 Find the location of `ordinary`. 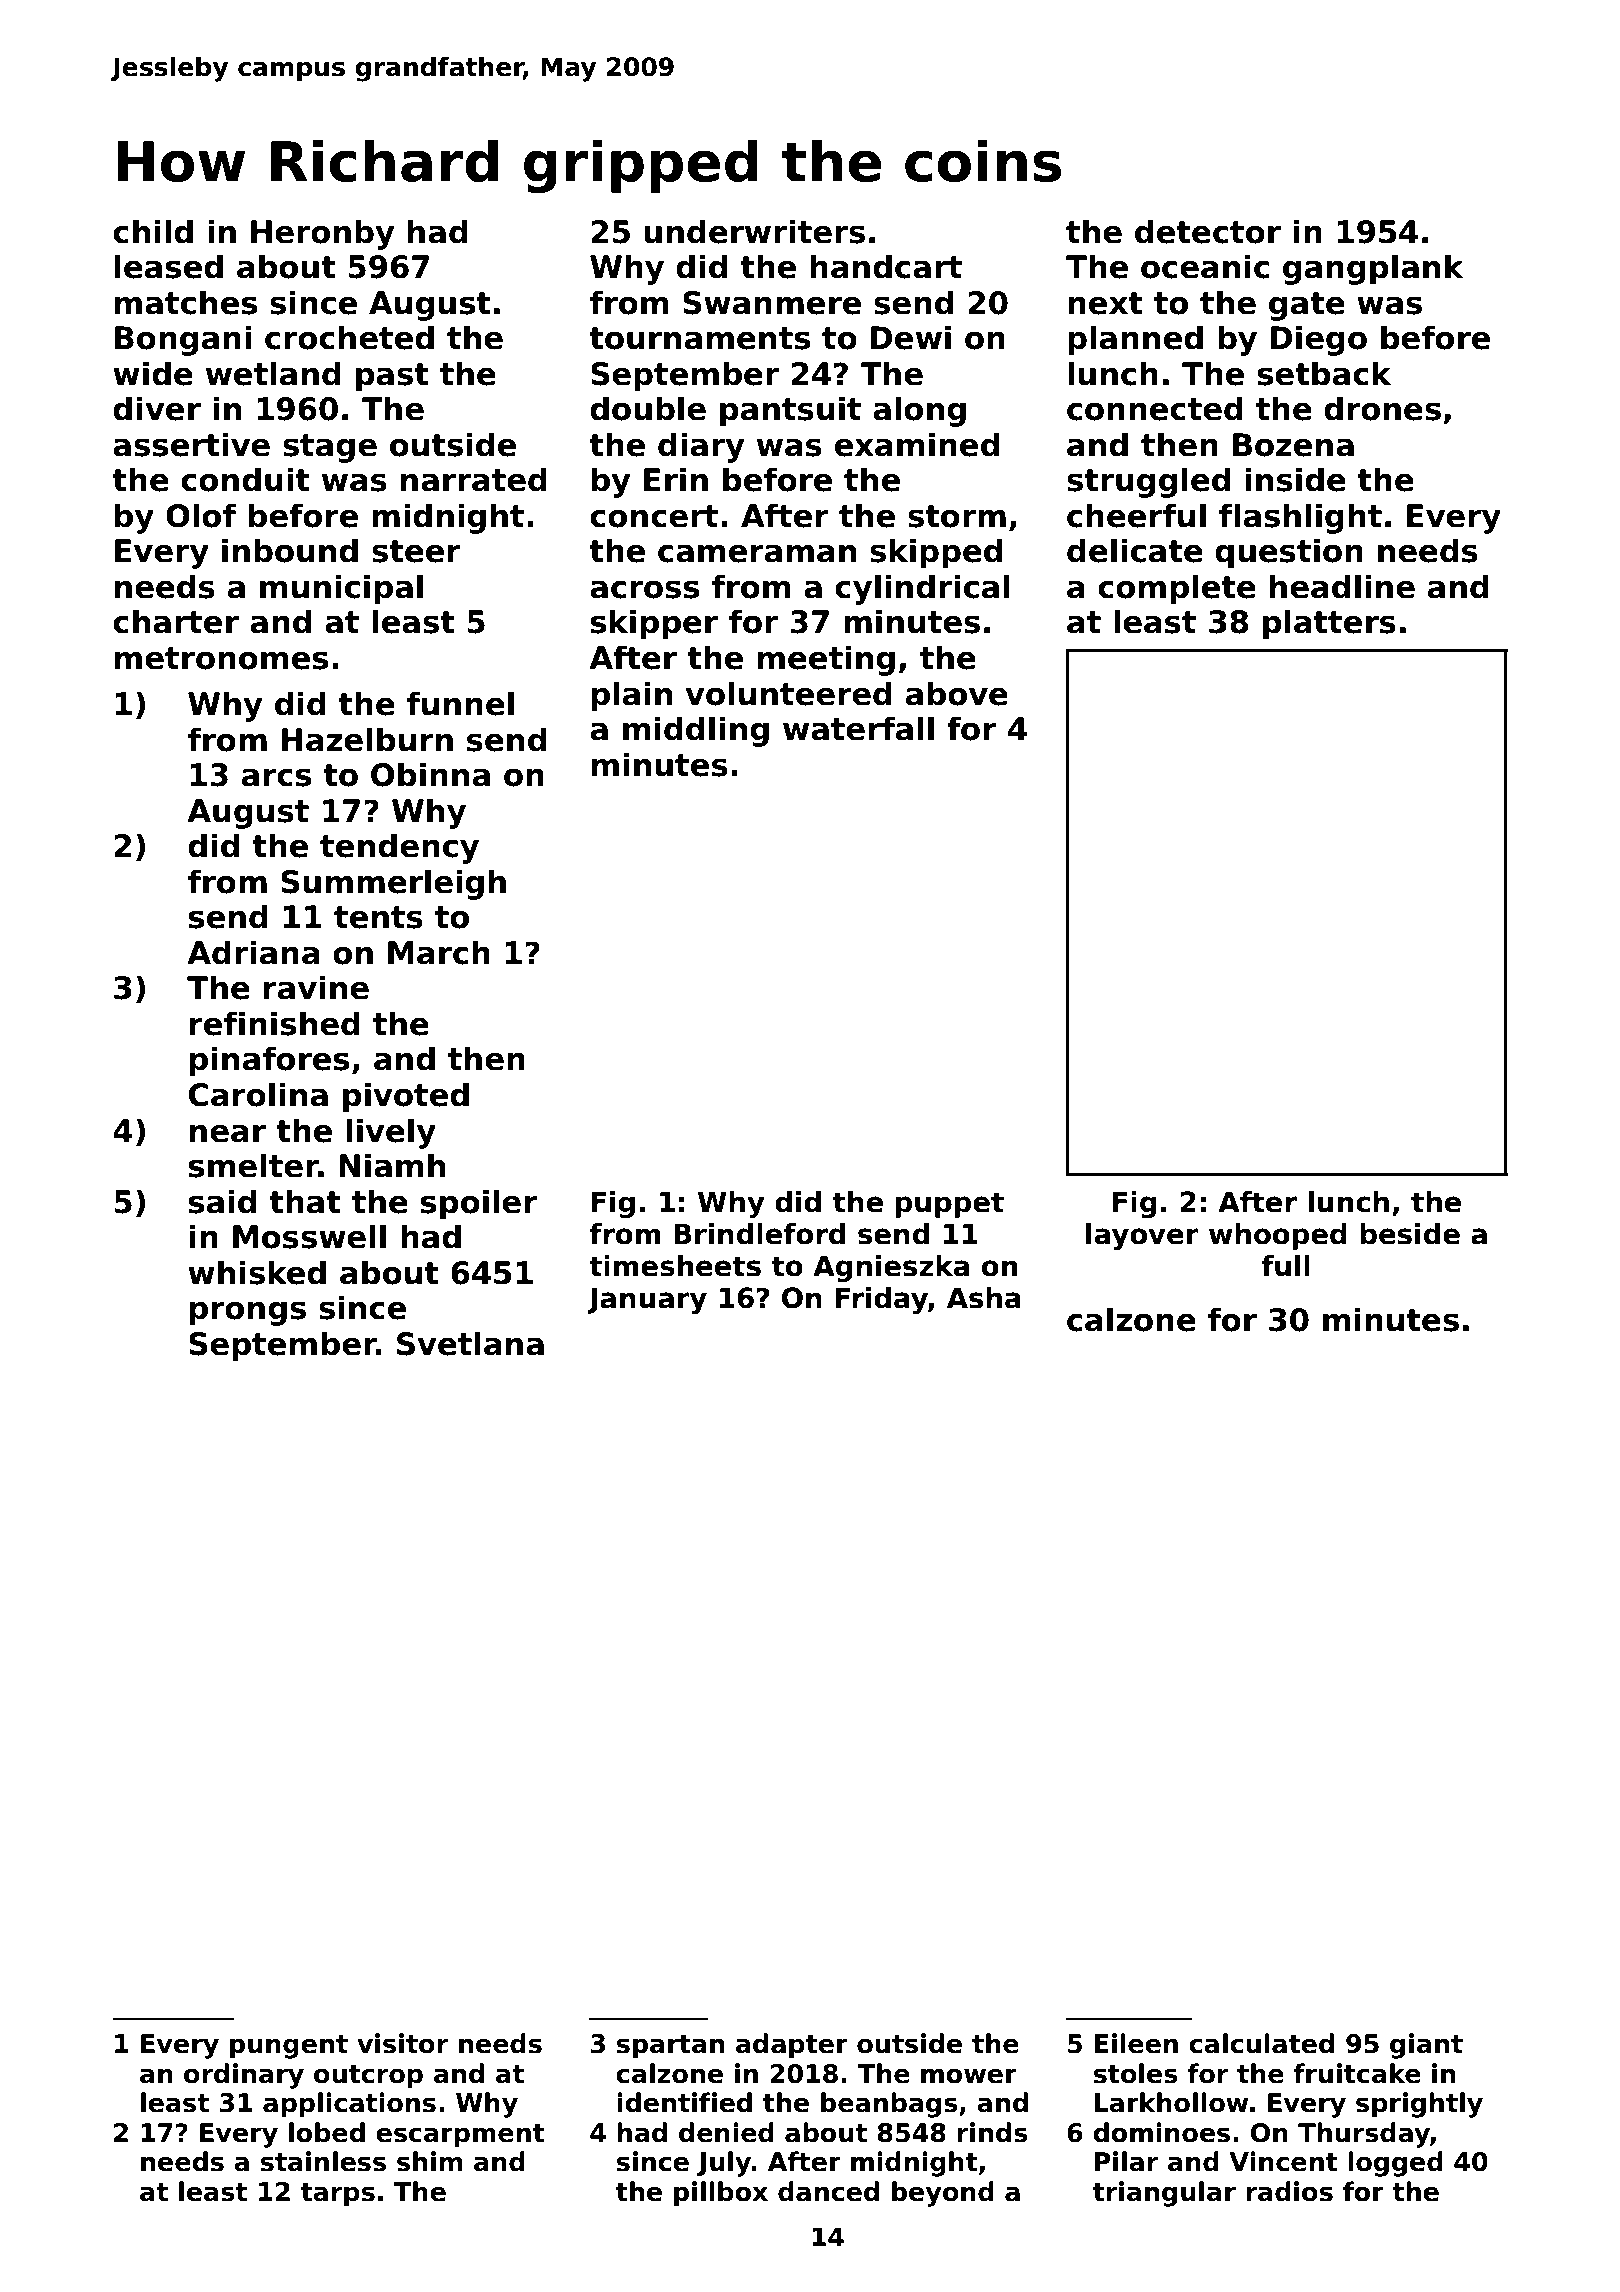

ordinary is located at coordinates (244, 2076).
